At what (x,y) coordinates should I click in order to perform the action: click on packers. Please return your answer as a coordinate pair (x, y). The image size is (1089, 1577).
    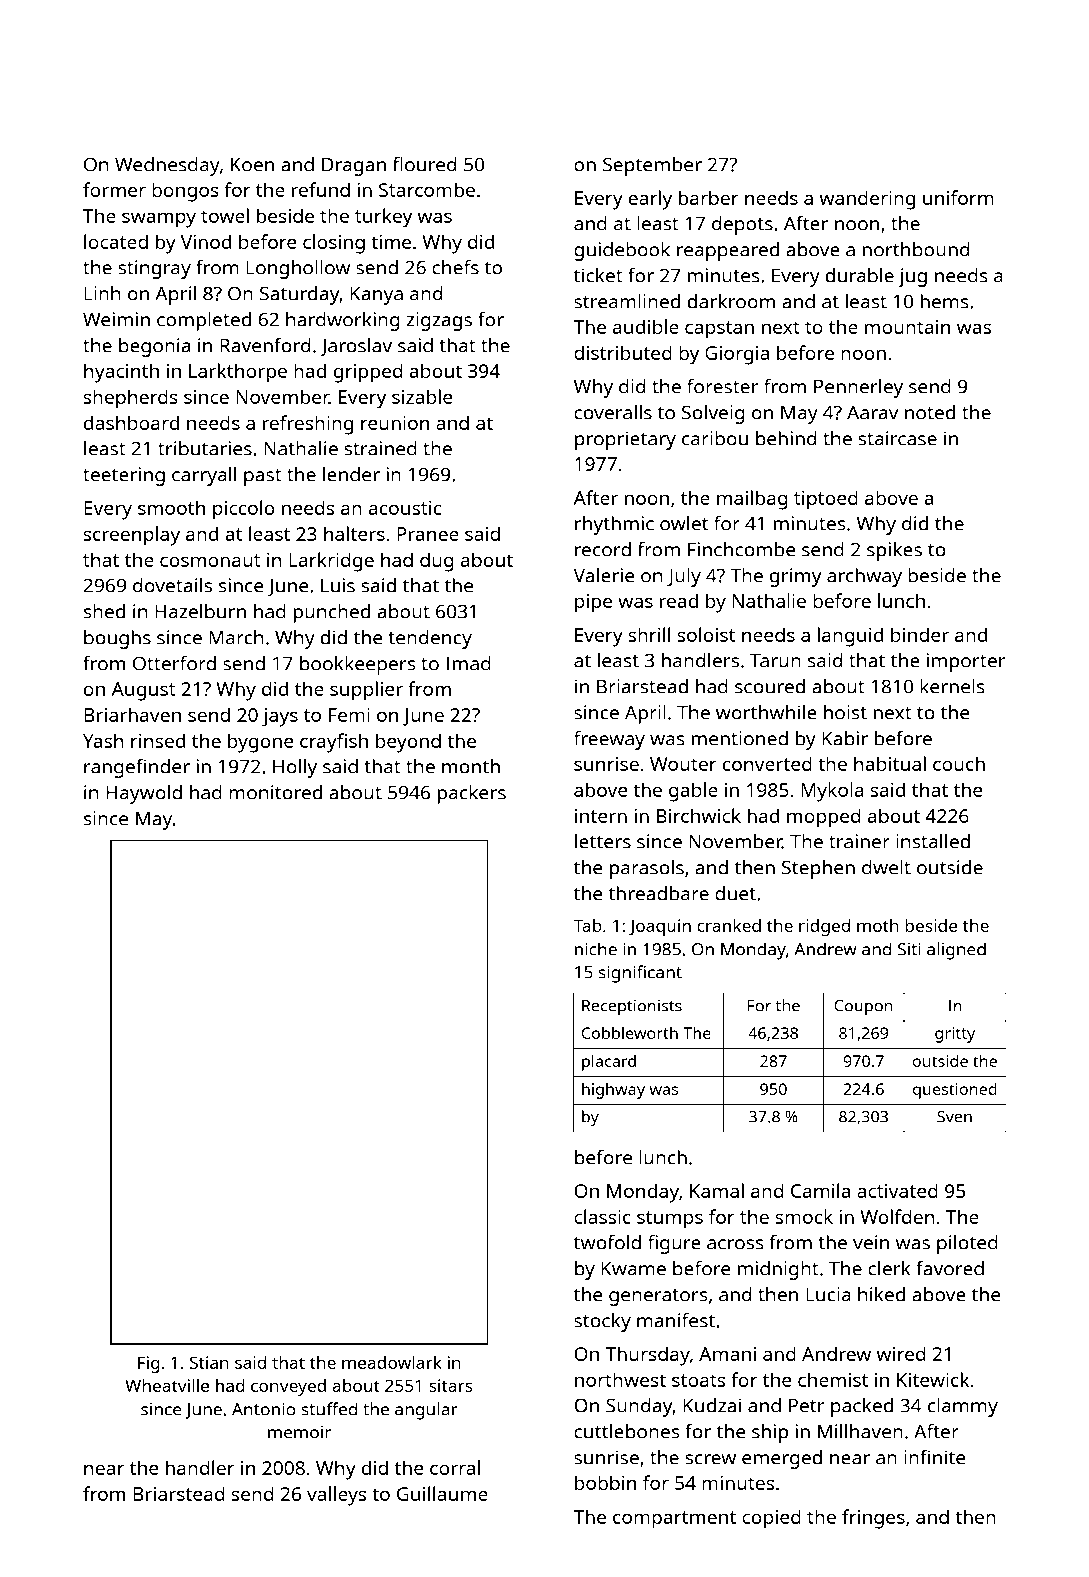
    Looking at the image, I should click on (472, 794).
